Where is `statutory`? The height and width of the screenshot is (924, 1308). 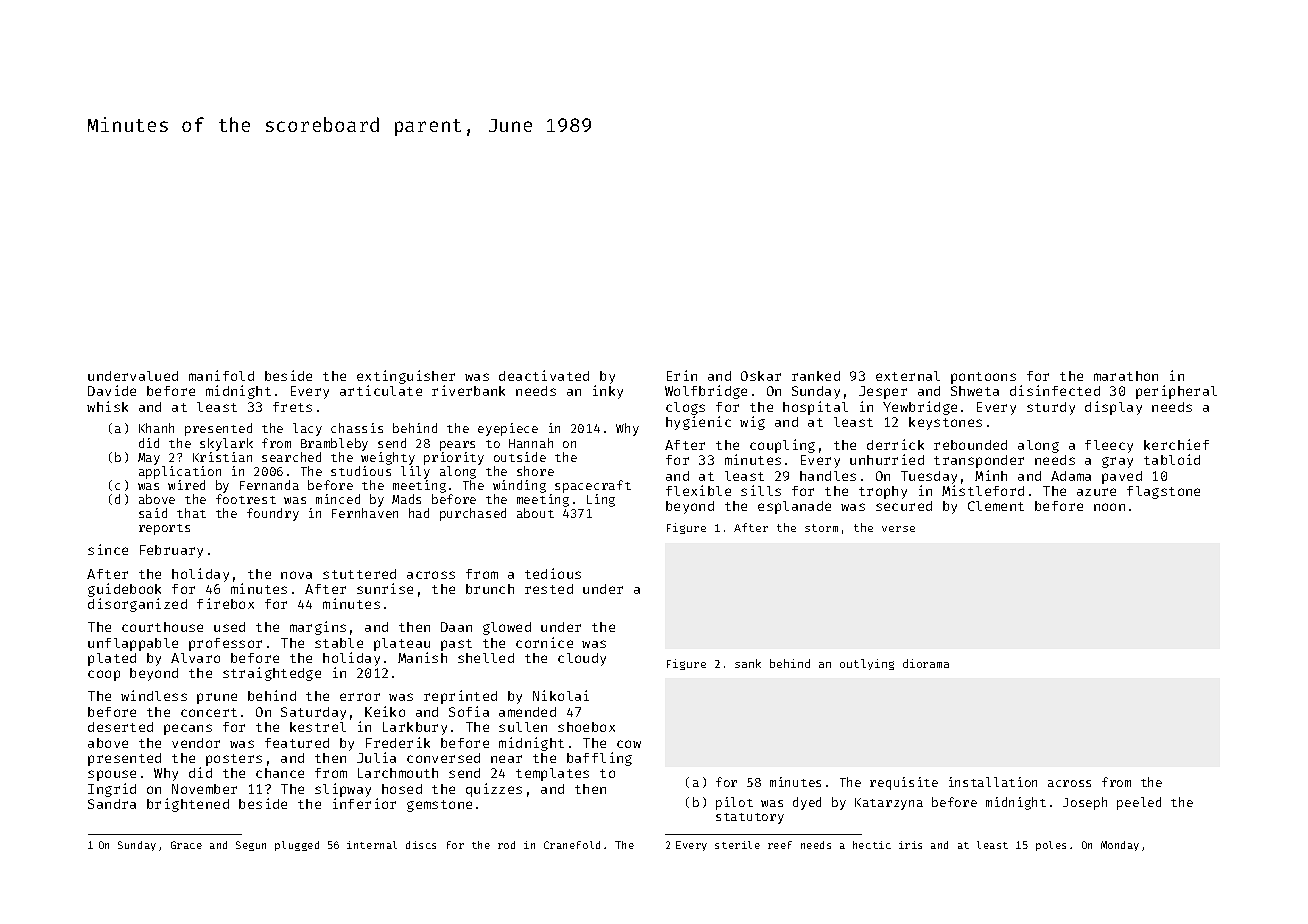 statutory is located at coordinates (750, 818).
